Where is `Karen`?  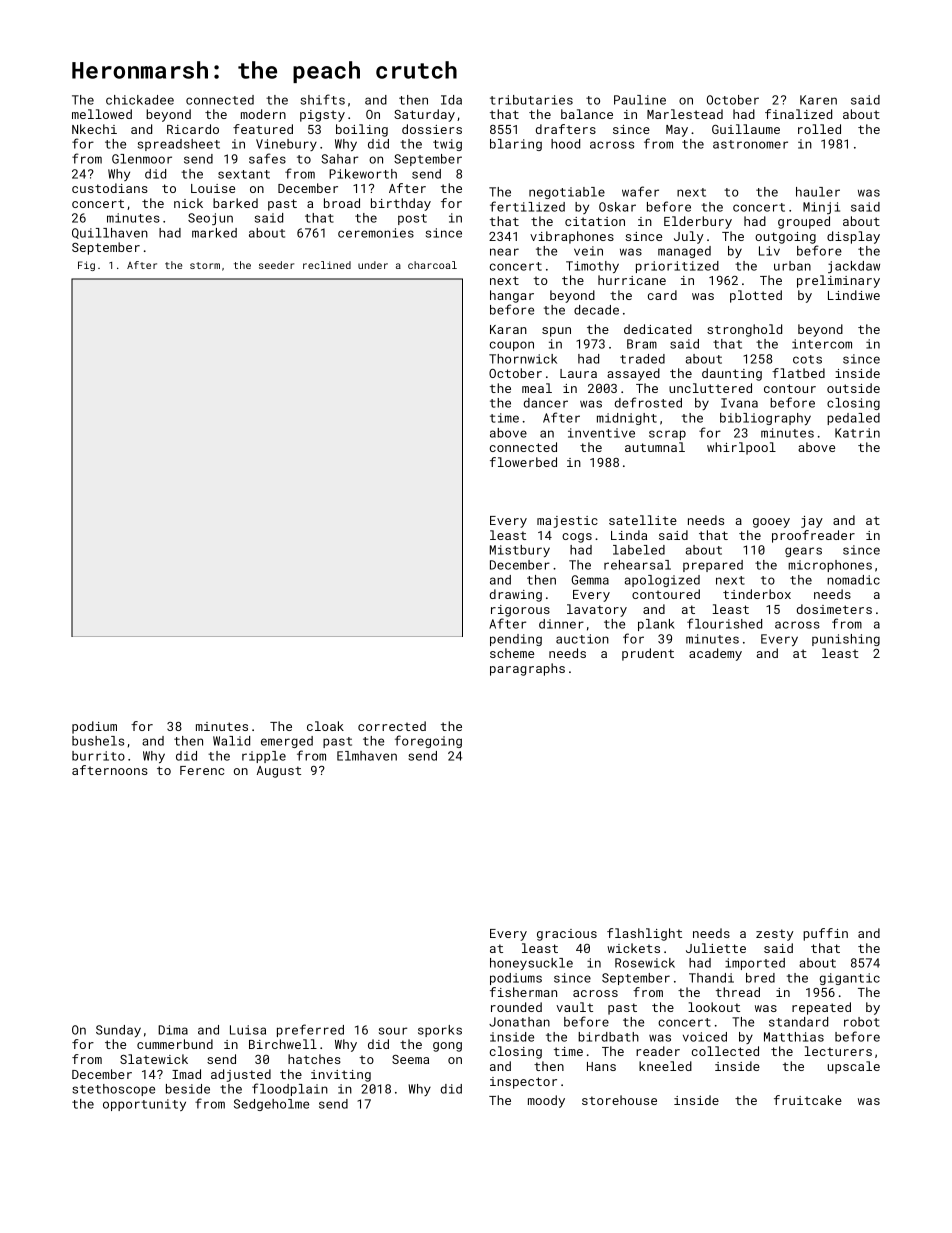
Karen is located at coordinates (818, 100).
